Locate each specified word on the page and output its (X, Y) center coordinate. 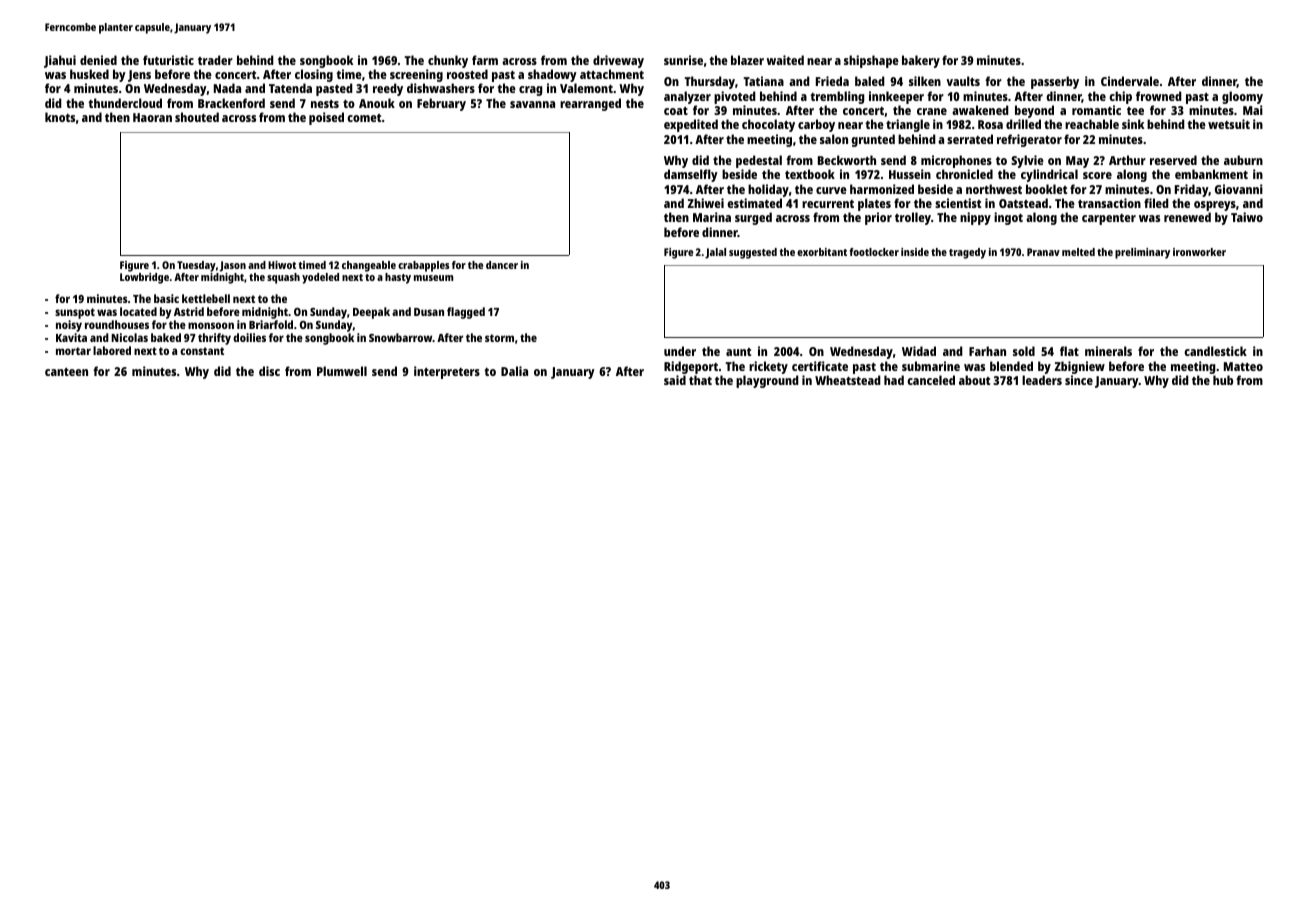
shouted (197, 117)
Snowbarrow (401, 337)
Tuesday (196, 266)
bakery (921, 61)
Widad (919, 351)
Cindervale (1130, 81)
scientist (958, 203)
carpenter (1109, 219)
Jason (233, 266)
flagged (466, 313)
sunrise (683, 60)
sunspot (75, 313)
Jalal (715, 253)
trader (215, 60)
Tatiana (763, 81)
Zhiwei (706, 203)
